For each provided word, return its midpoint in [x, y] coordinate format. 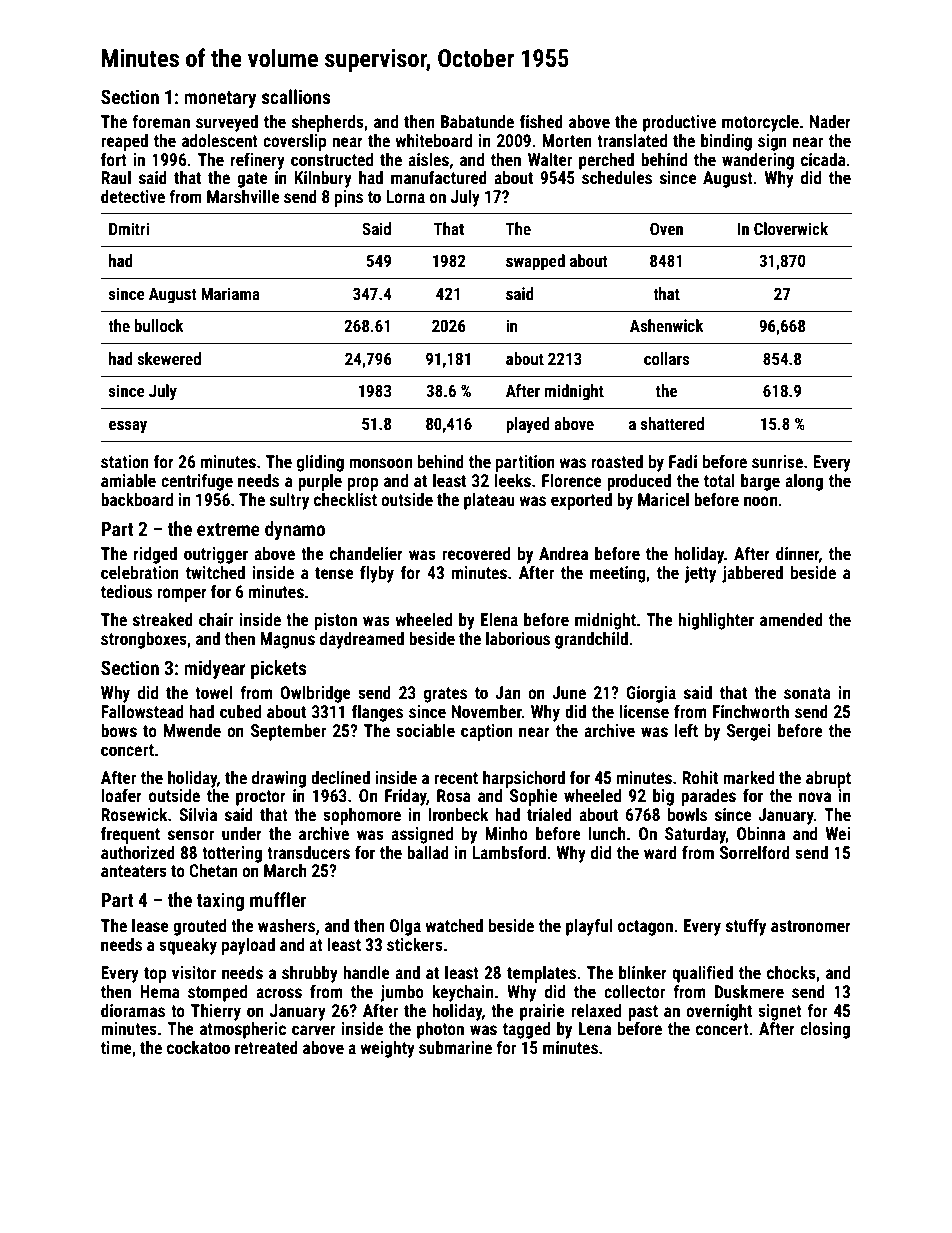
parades [708, 797]
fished [541, 121]
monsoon [380, 463]
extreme [228, 529]
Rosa [454, 795]
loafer [121, 795]
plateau [489, 501]
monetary [220, 99]
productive [679, 123]
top [155, 975]
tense [334, 573]
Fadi [683, 461]
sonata [807, 693]
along [804, 482]
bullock [159, 325]
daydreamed [362, 640]
